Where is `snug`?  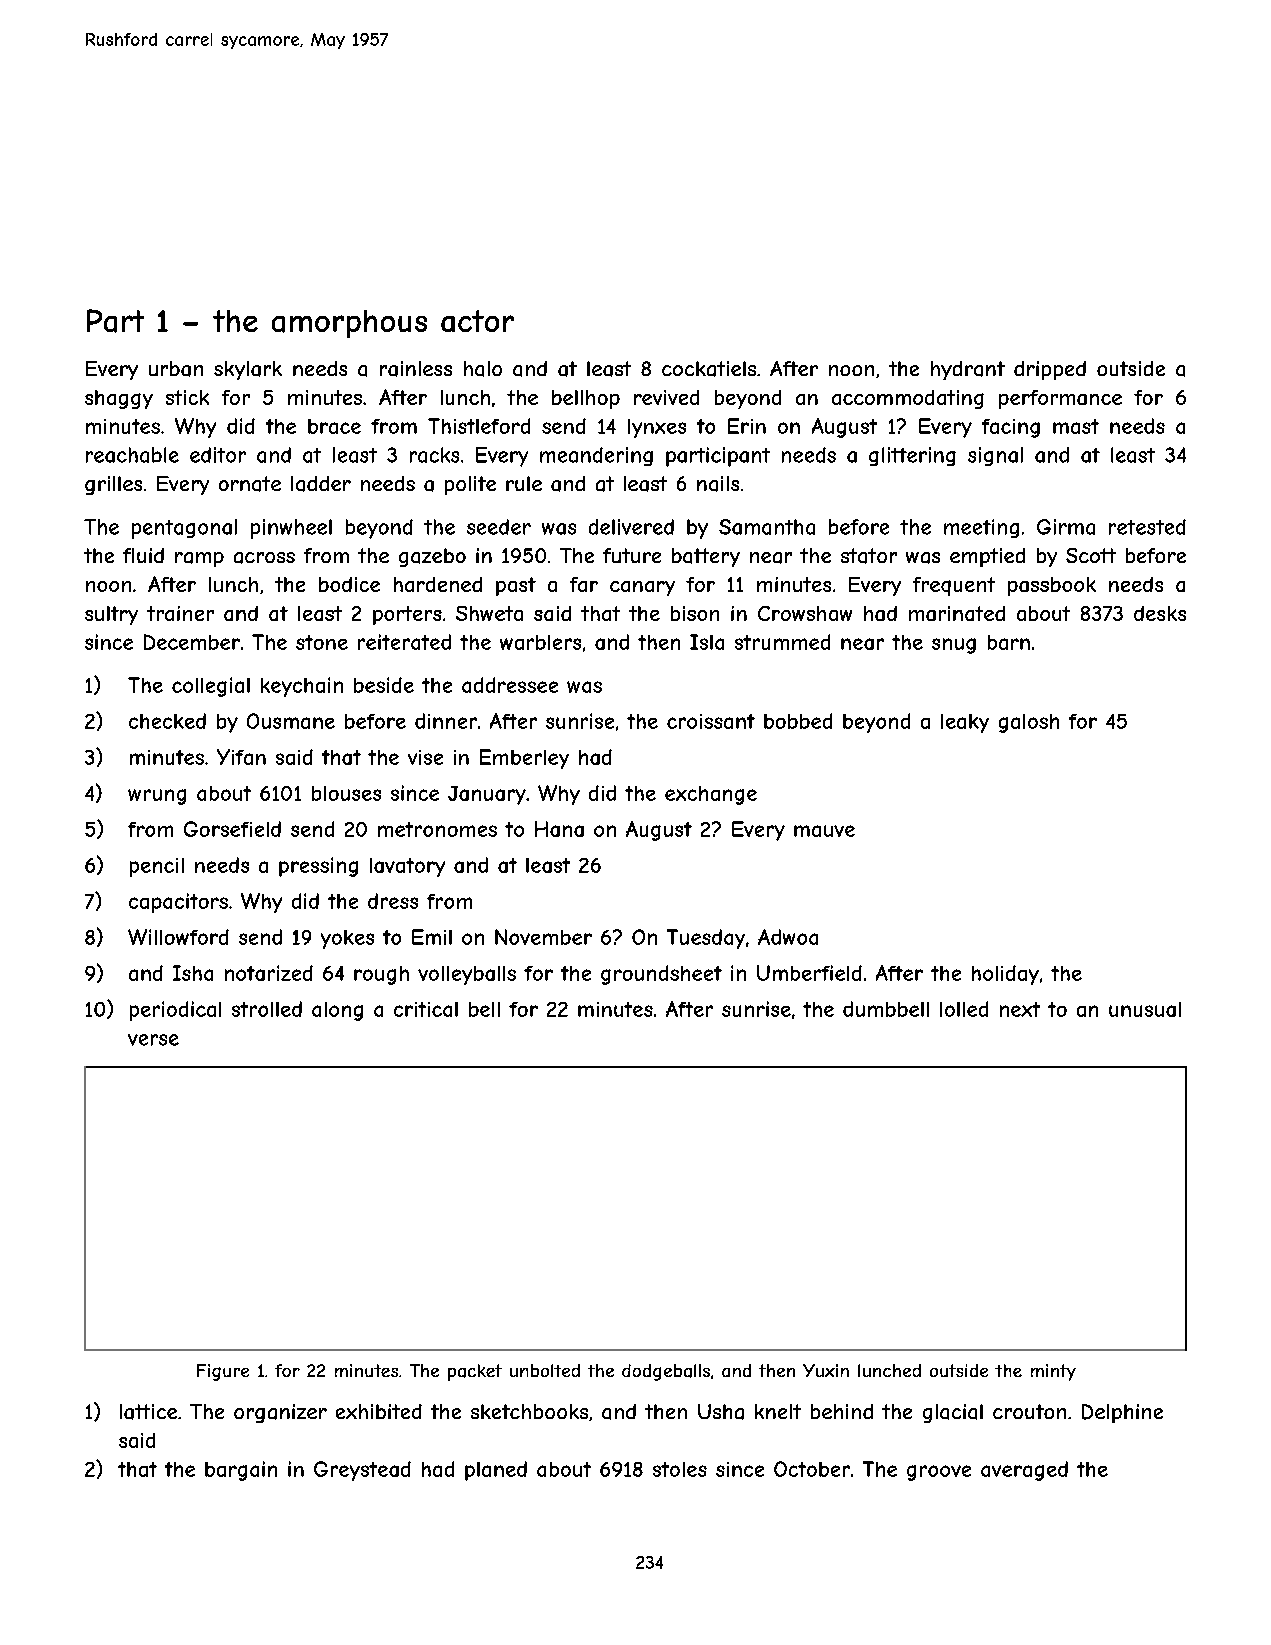
snug is located at coordinates (954, 646).
